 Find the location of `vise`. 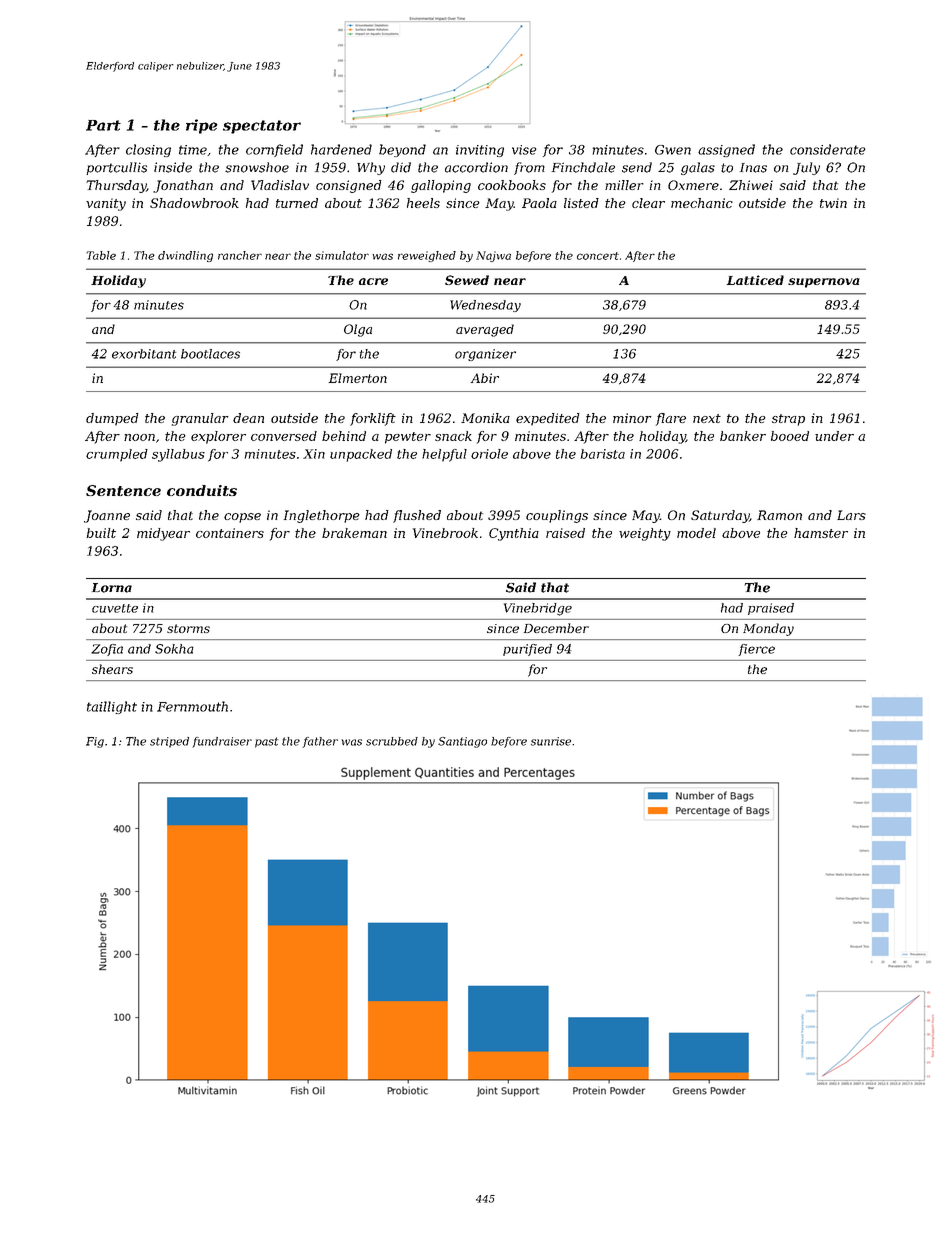

vise is located at coordinates (524, 150).
